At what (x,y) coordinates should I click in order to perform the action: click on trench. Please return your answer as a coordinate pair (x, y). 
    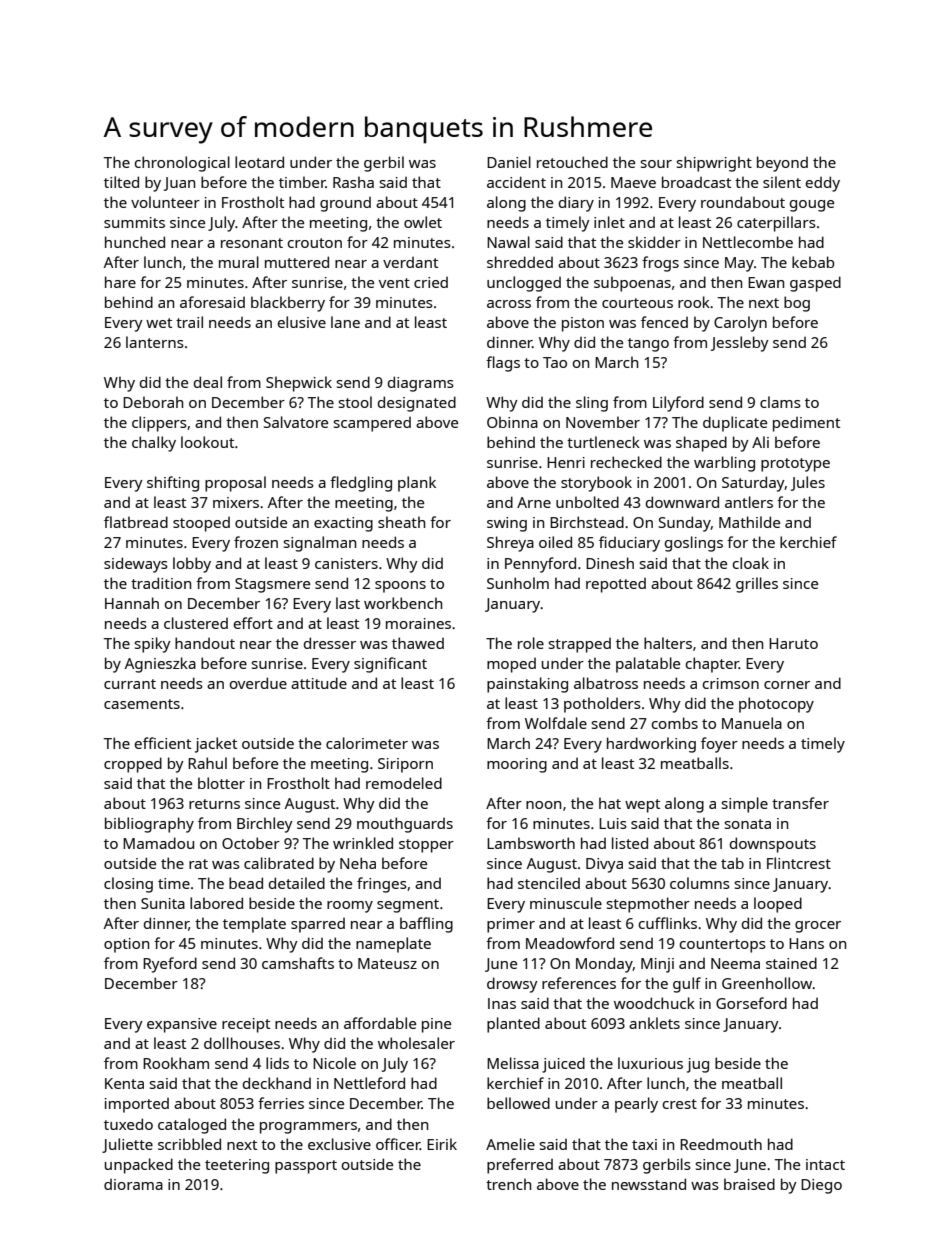
    Looking at the image, I should click on (508, 1184).
